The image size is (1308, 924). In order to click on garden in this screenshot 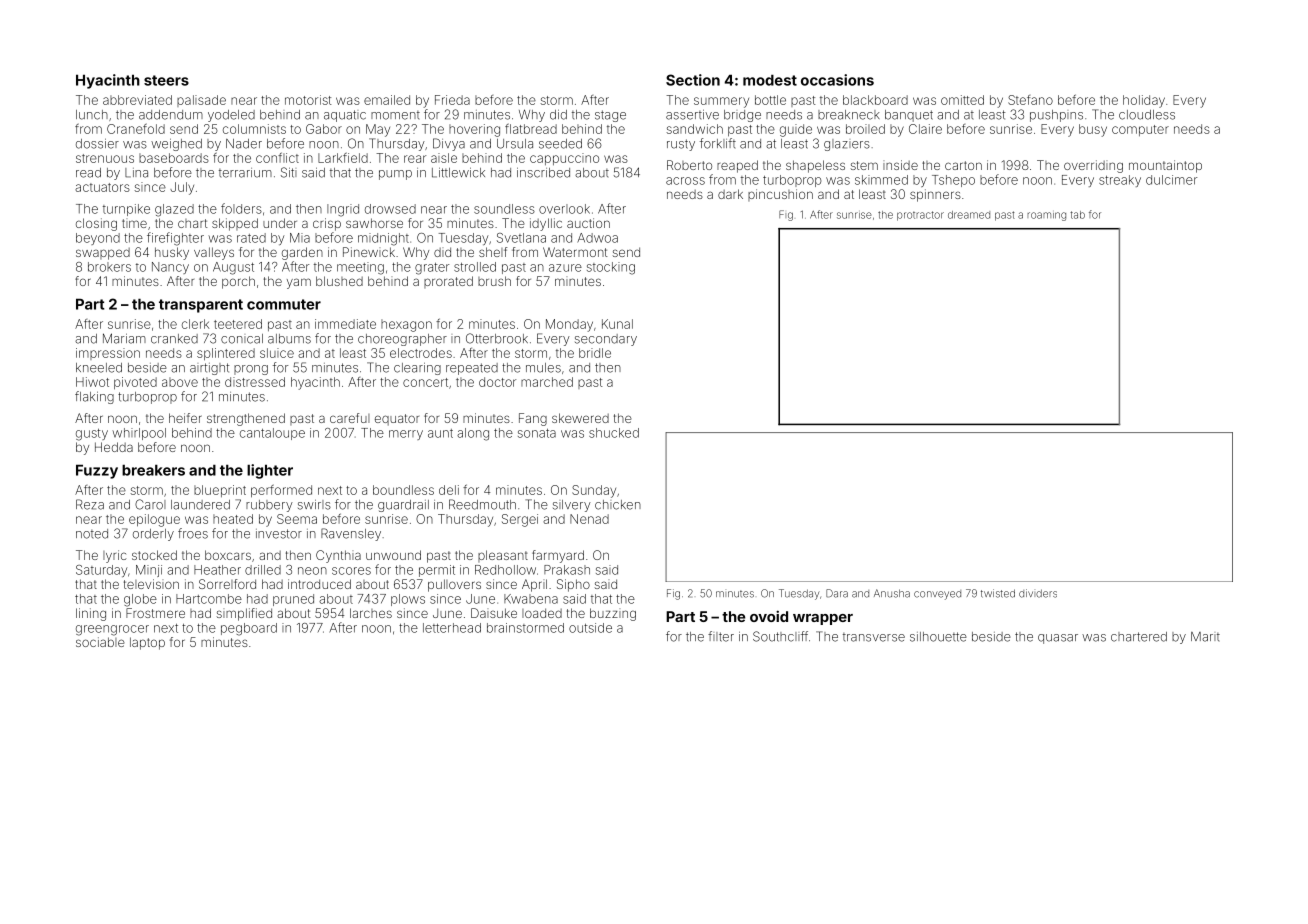, I will do `click(302, 253)`.
